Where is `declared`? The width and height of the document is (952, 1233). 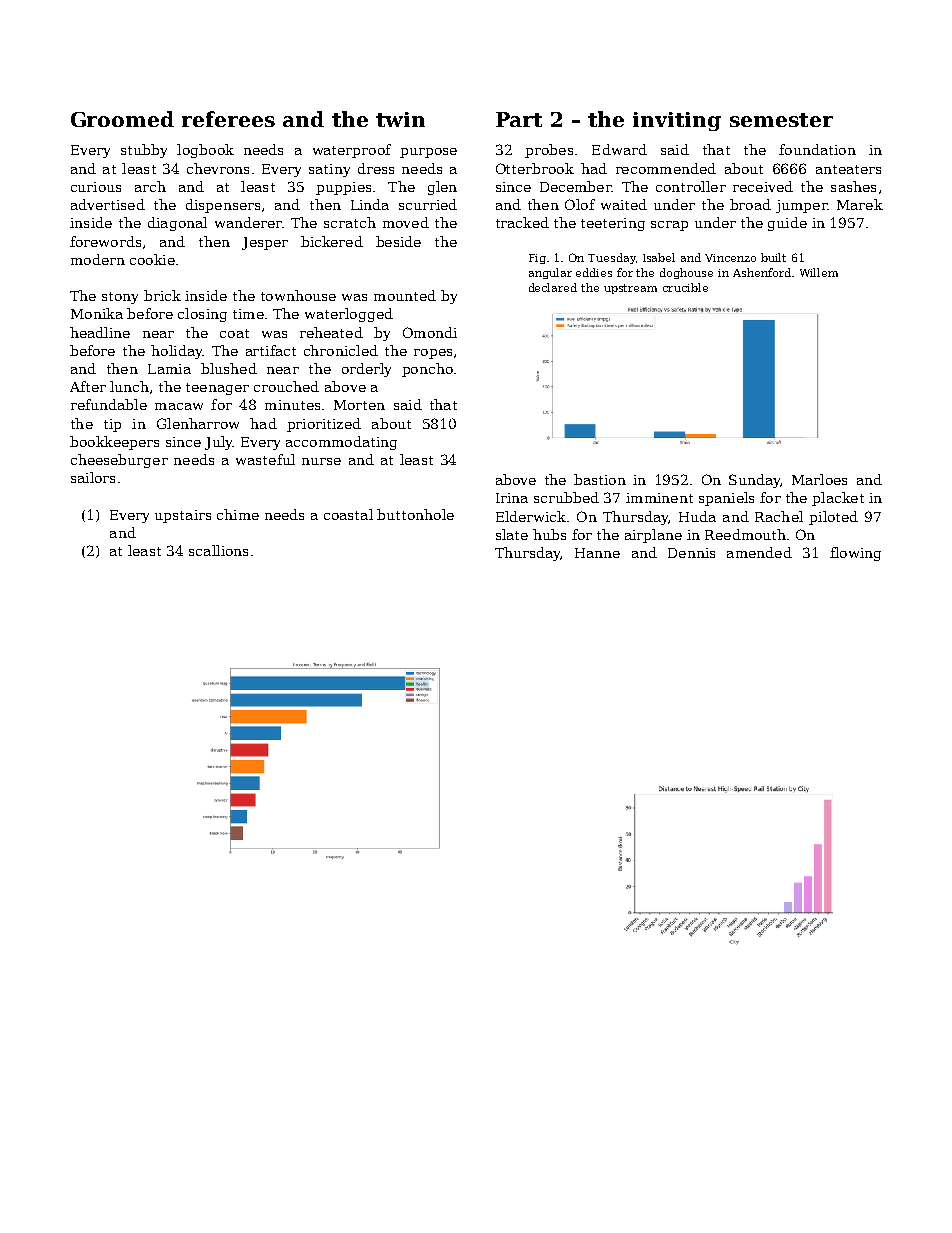 declared is located at coordinates (553, 287).
